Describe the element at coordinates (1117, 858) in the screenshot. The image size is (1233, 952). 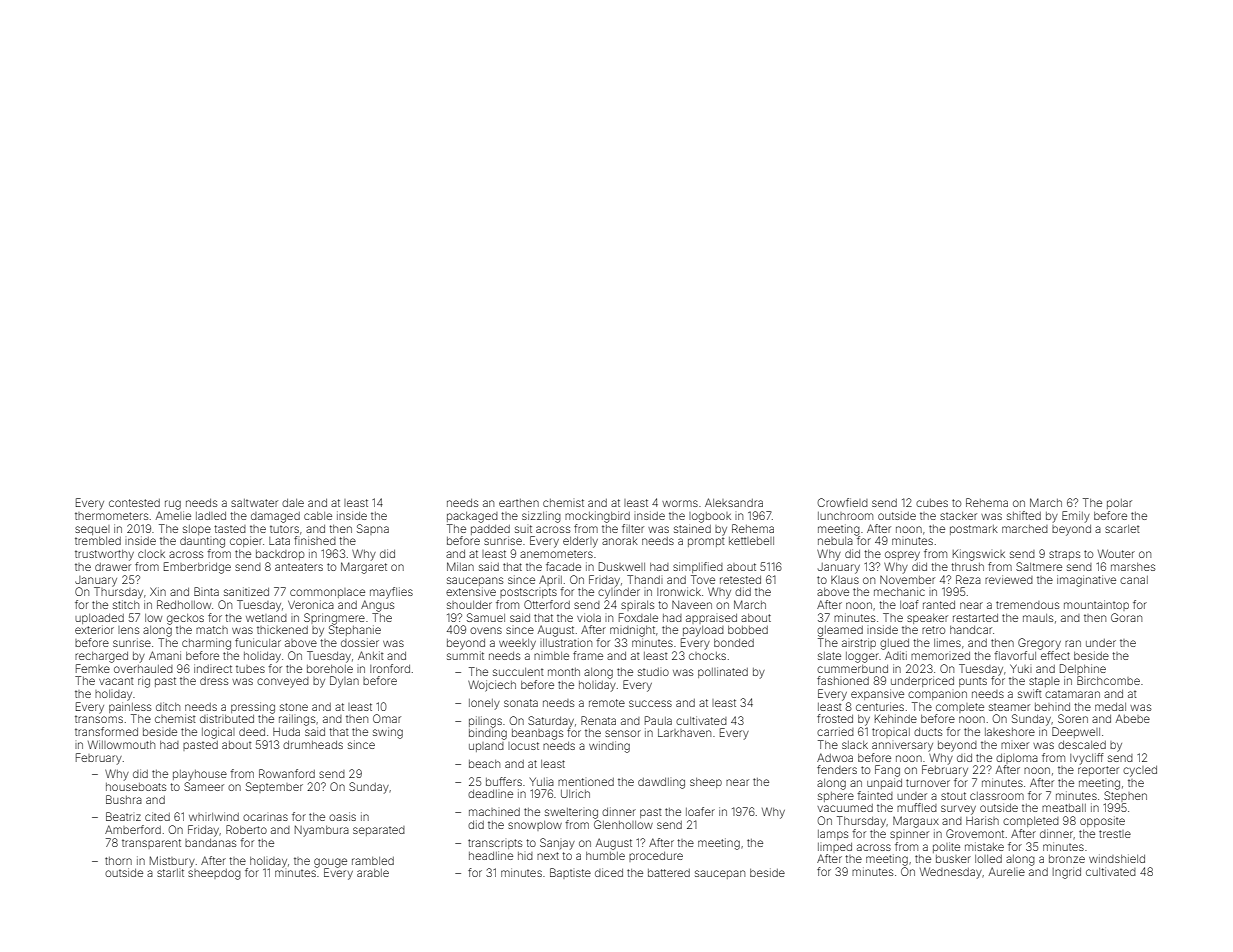
I see `windshield` at that location.
